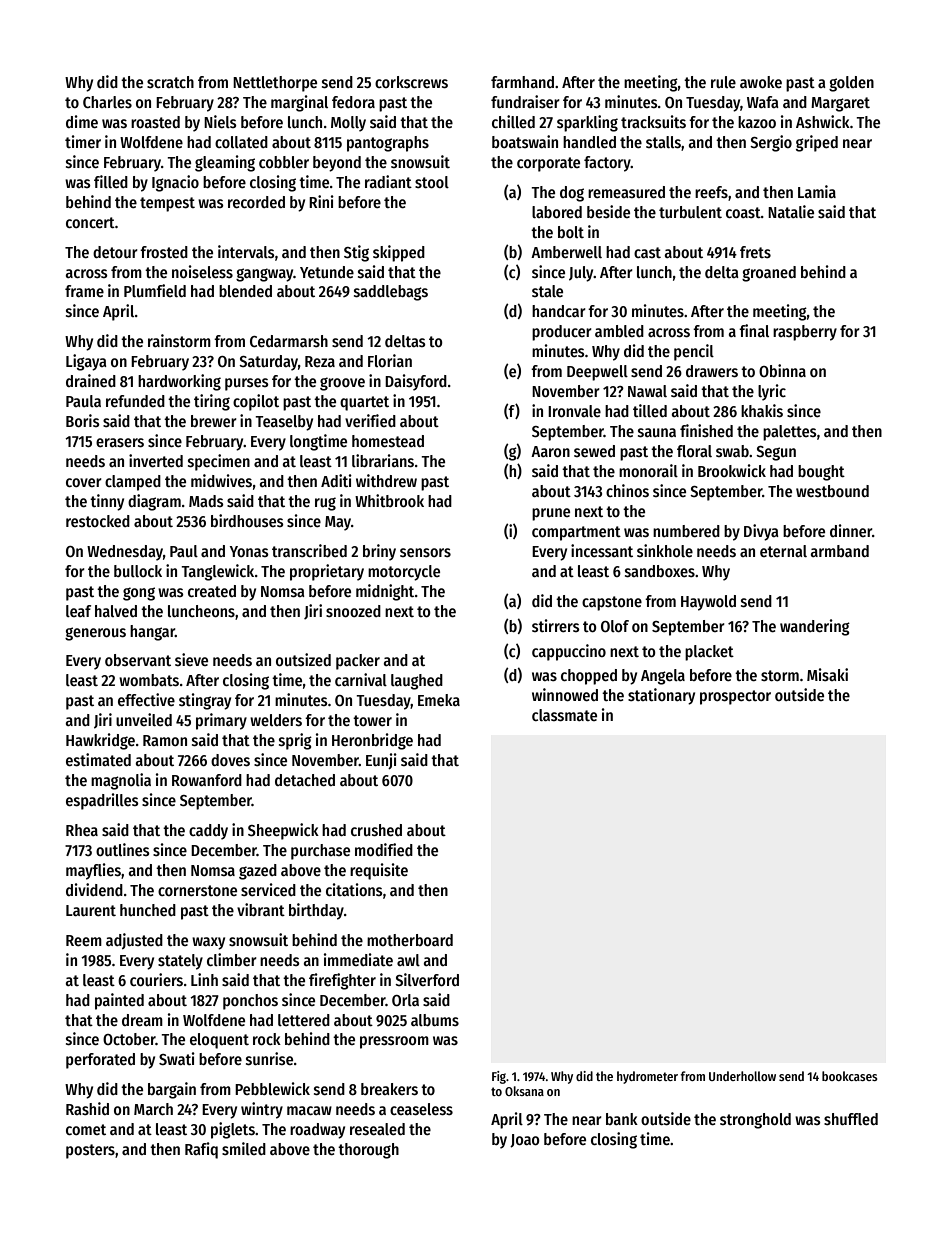 The image size is (952, 1233). Describe the element at coordinates (155, 290) in the screenshot. I see `Plumfield` at that location.
